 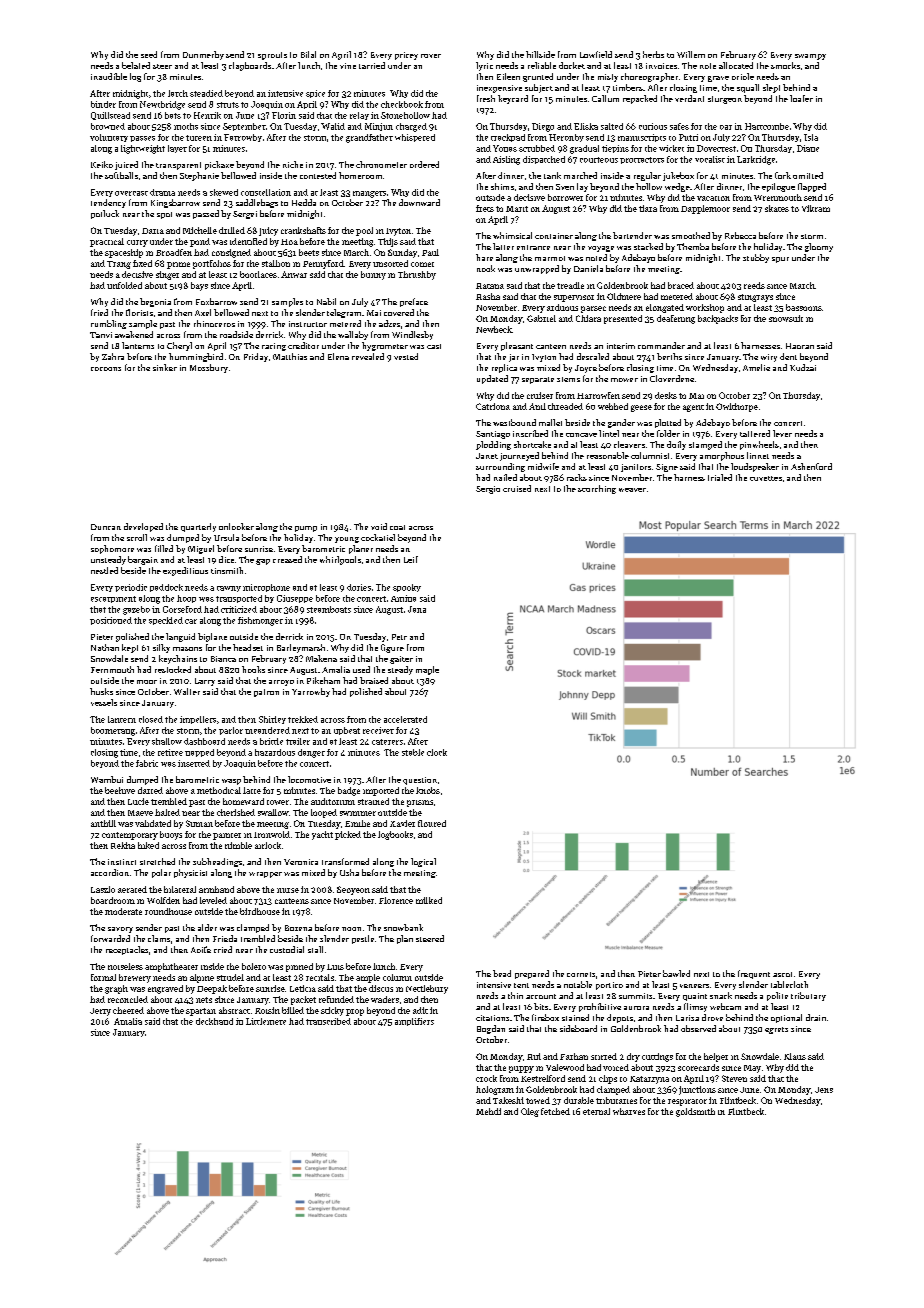 What do you see at coordinates (754, 974) in the page?
I see `frequent` at bounding box center [754, 974].
